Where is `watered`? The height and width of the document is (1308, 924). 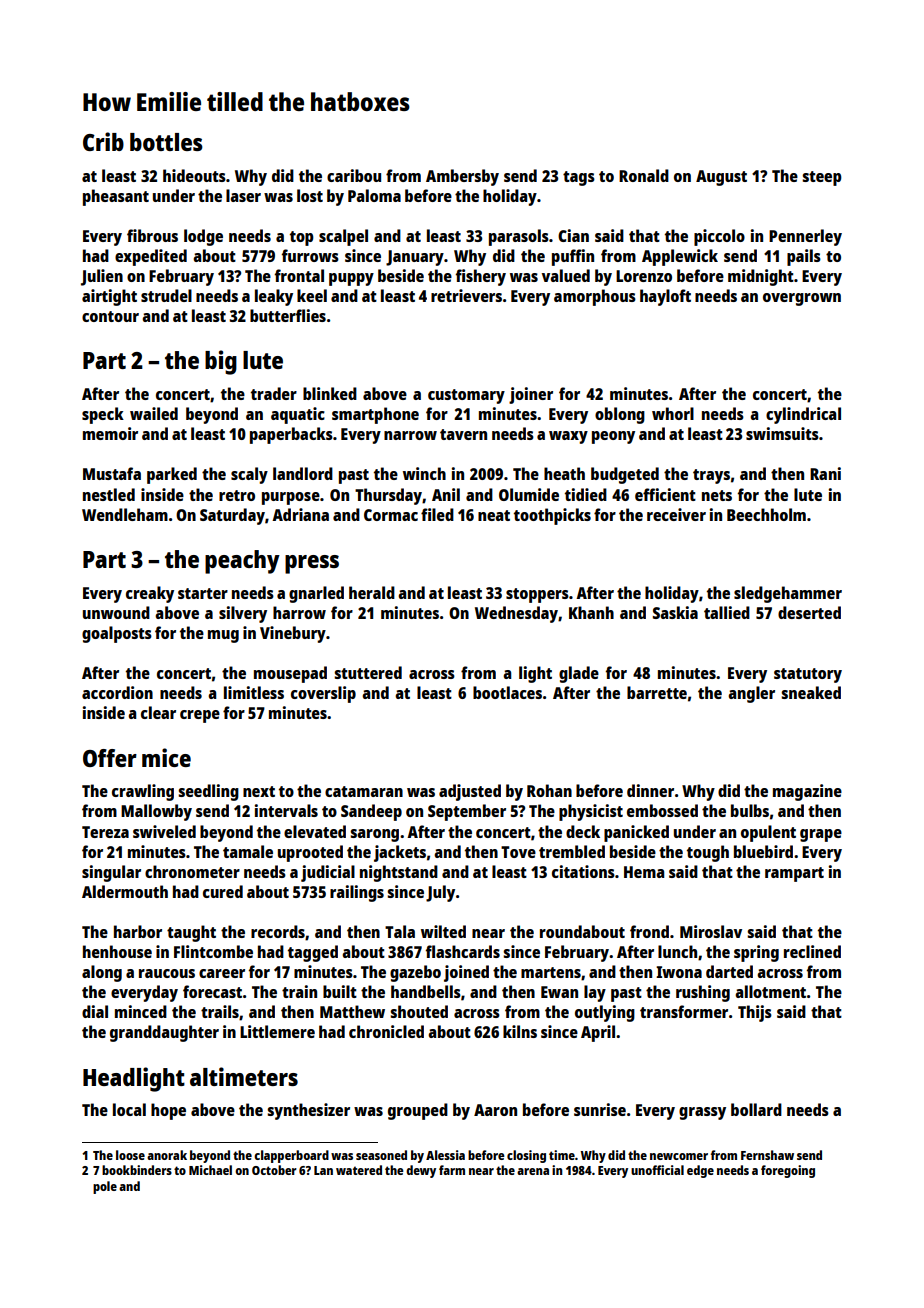
watered is located at coordinates (359, 1170).
